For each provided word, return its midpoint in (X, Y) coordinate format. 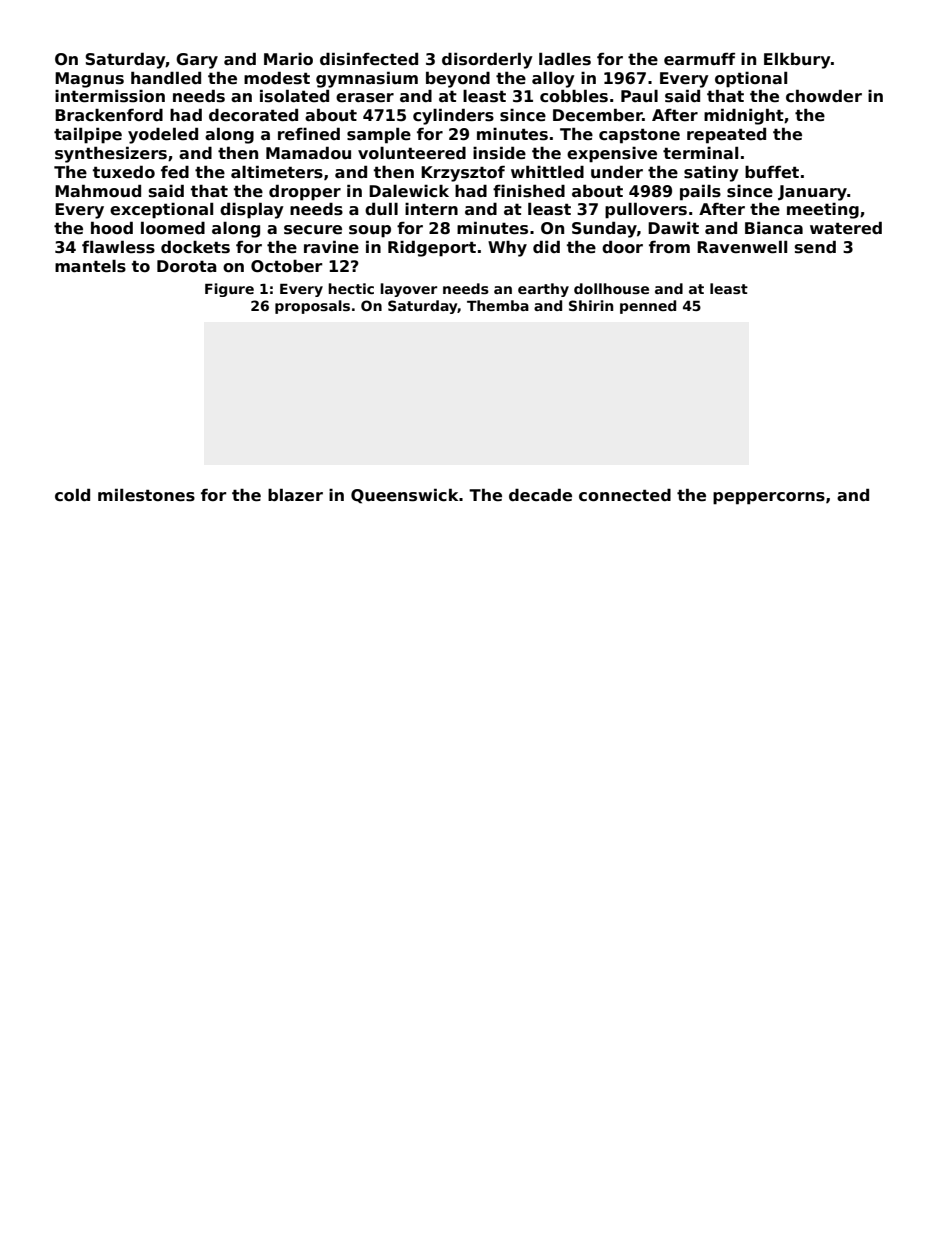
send (815, 247)
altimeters (277, 172)
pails (700, 192)
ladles (565, 59)
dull (381, 208)
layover (408, 290)
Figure (229, 290)
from (669, 247)
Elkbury (797, 60)
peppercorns (769, 498)
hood (112, 228)
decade (540, 495)
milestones (146, 495)
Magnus (89, 80)
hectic (351, 288)
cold (72, 494)
